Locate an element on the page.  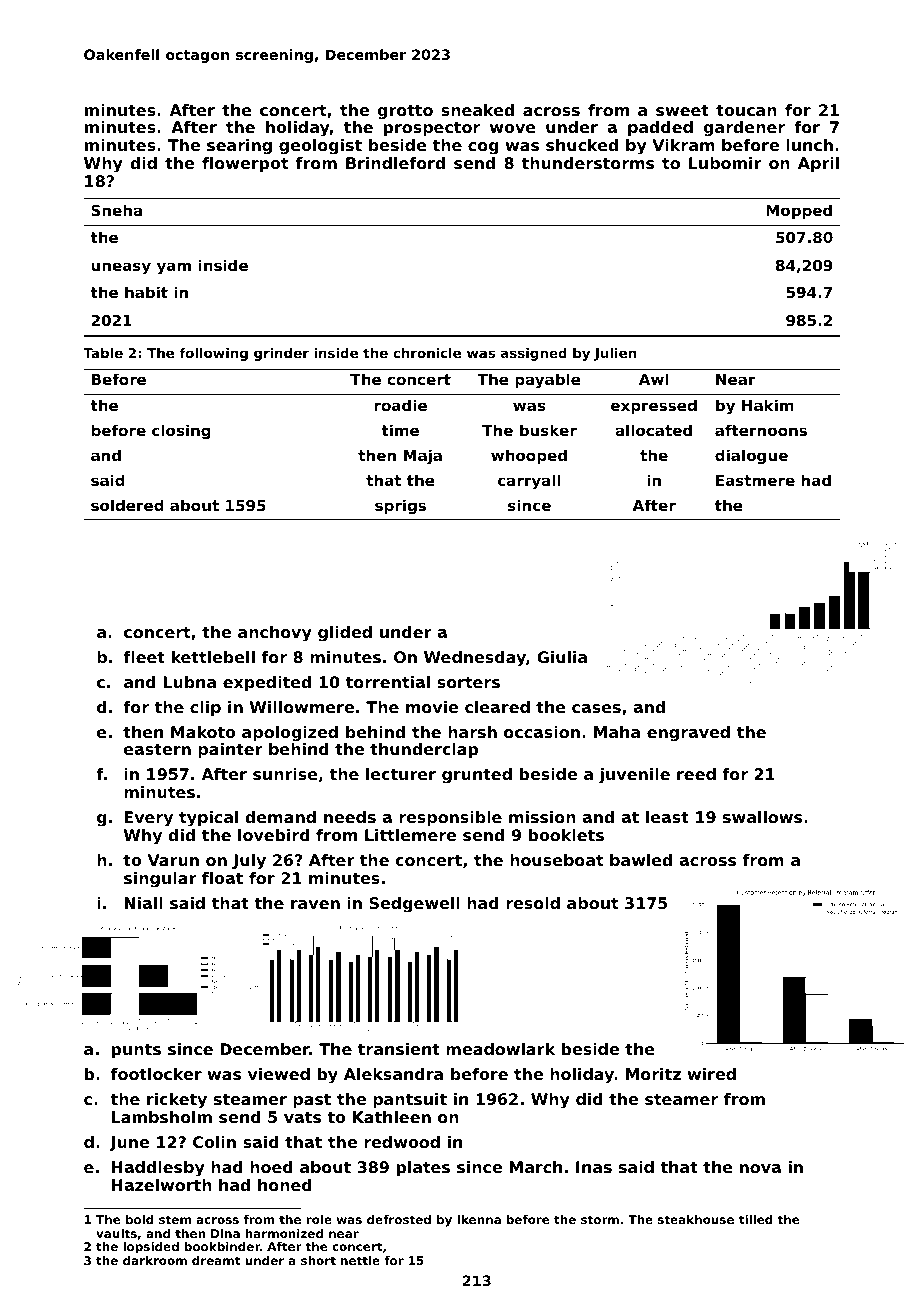
Lubomir is located at coordinates (725, 163).
